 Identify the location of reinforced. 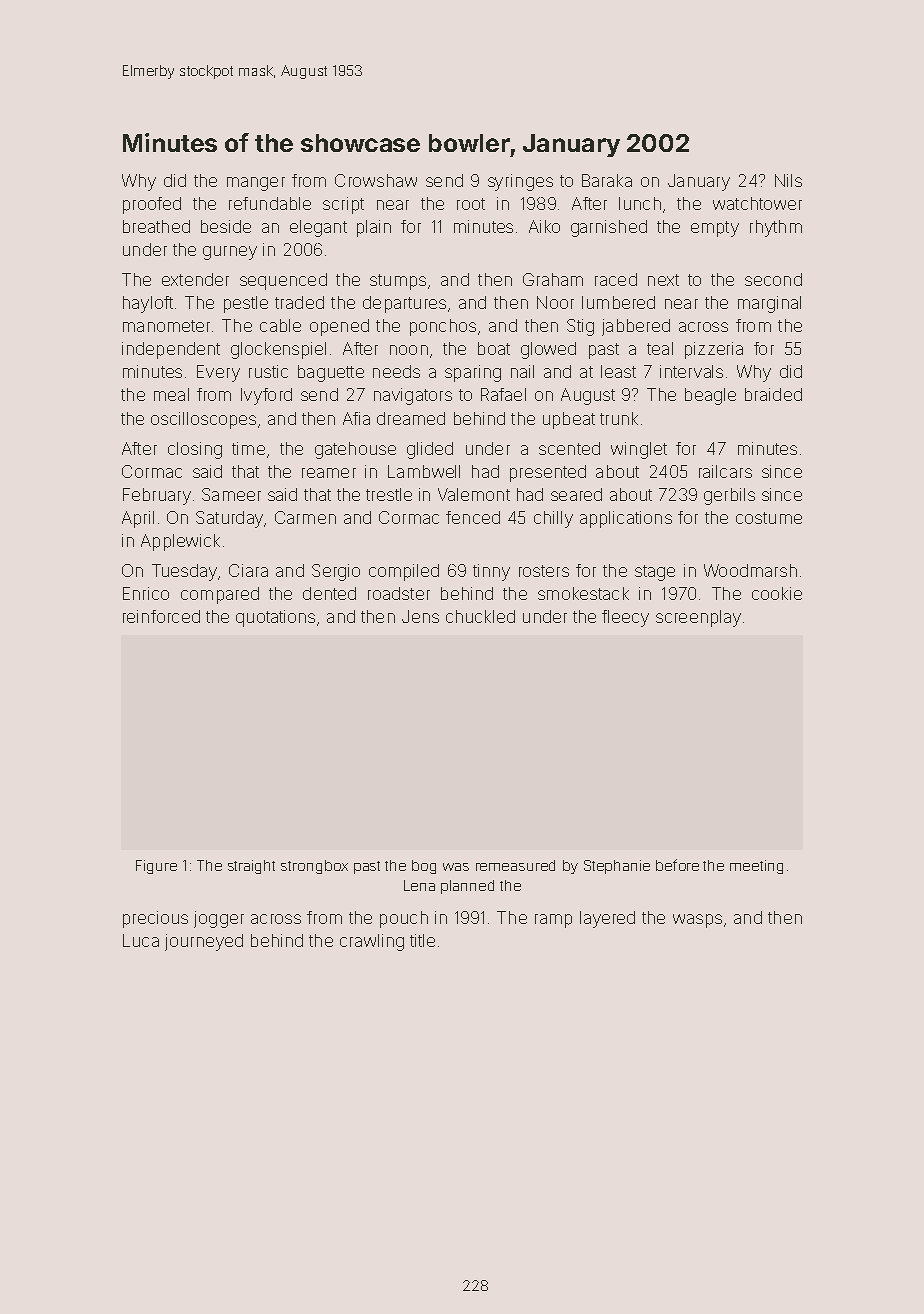
(161, 616).
